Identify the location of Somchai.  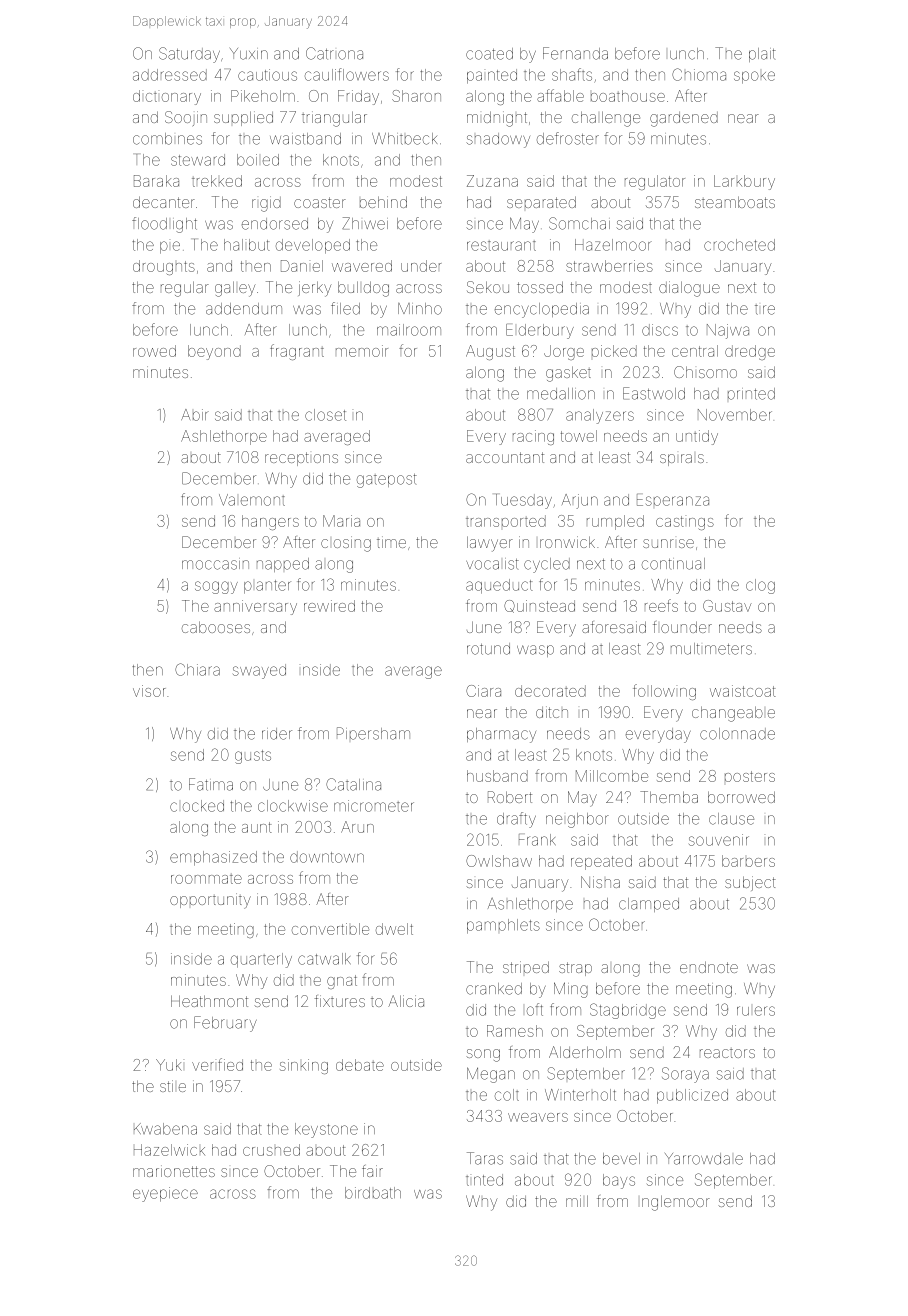
(579, 223).
